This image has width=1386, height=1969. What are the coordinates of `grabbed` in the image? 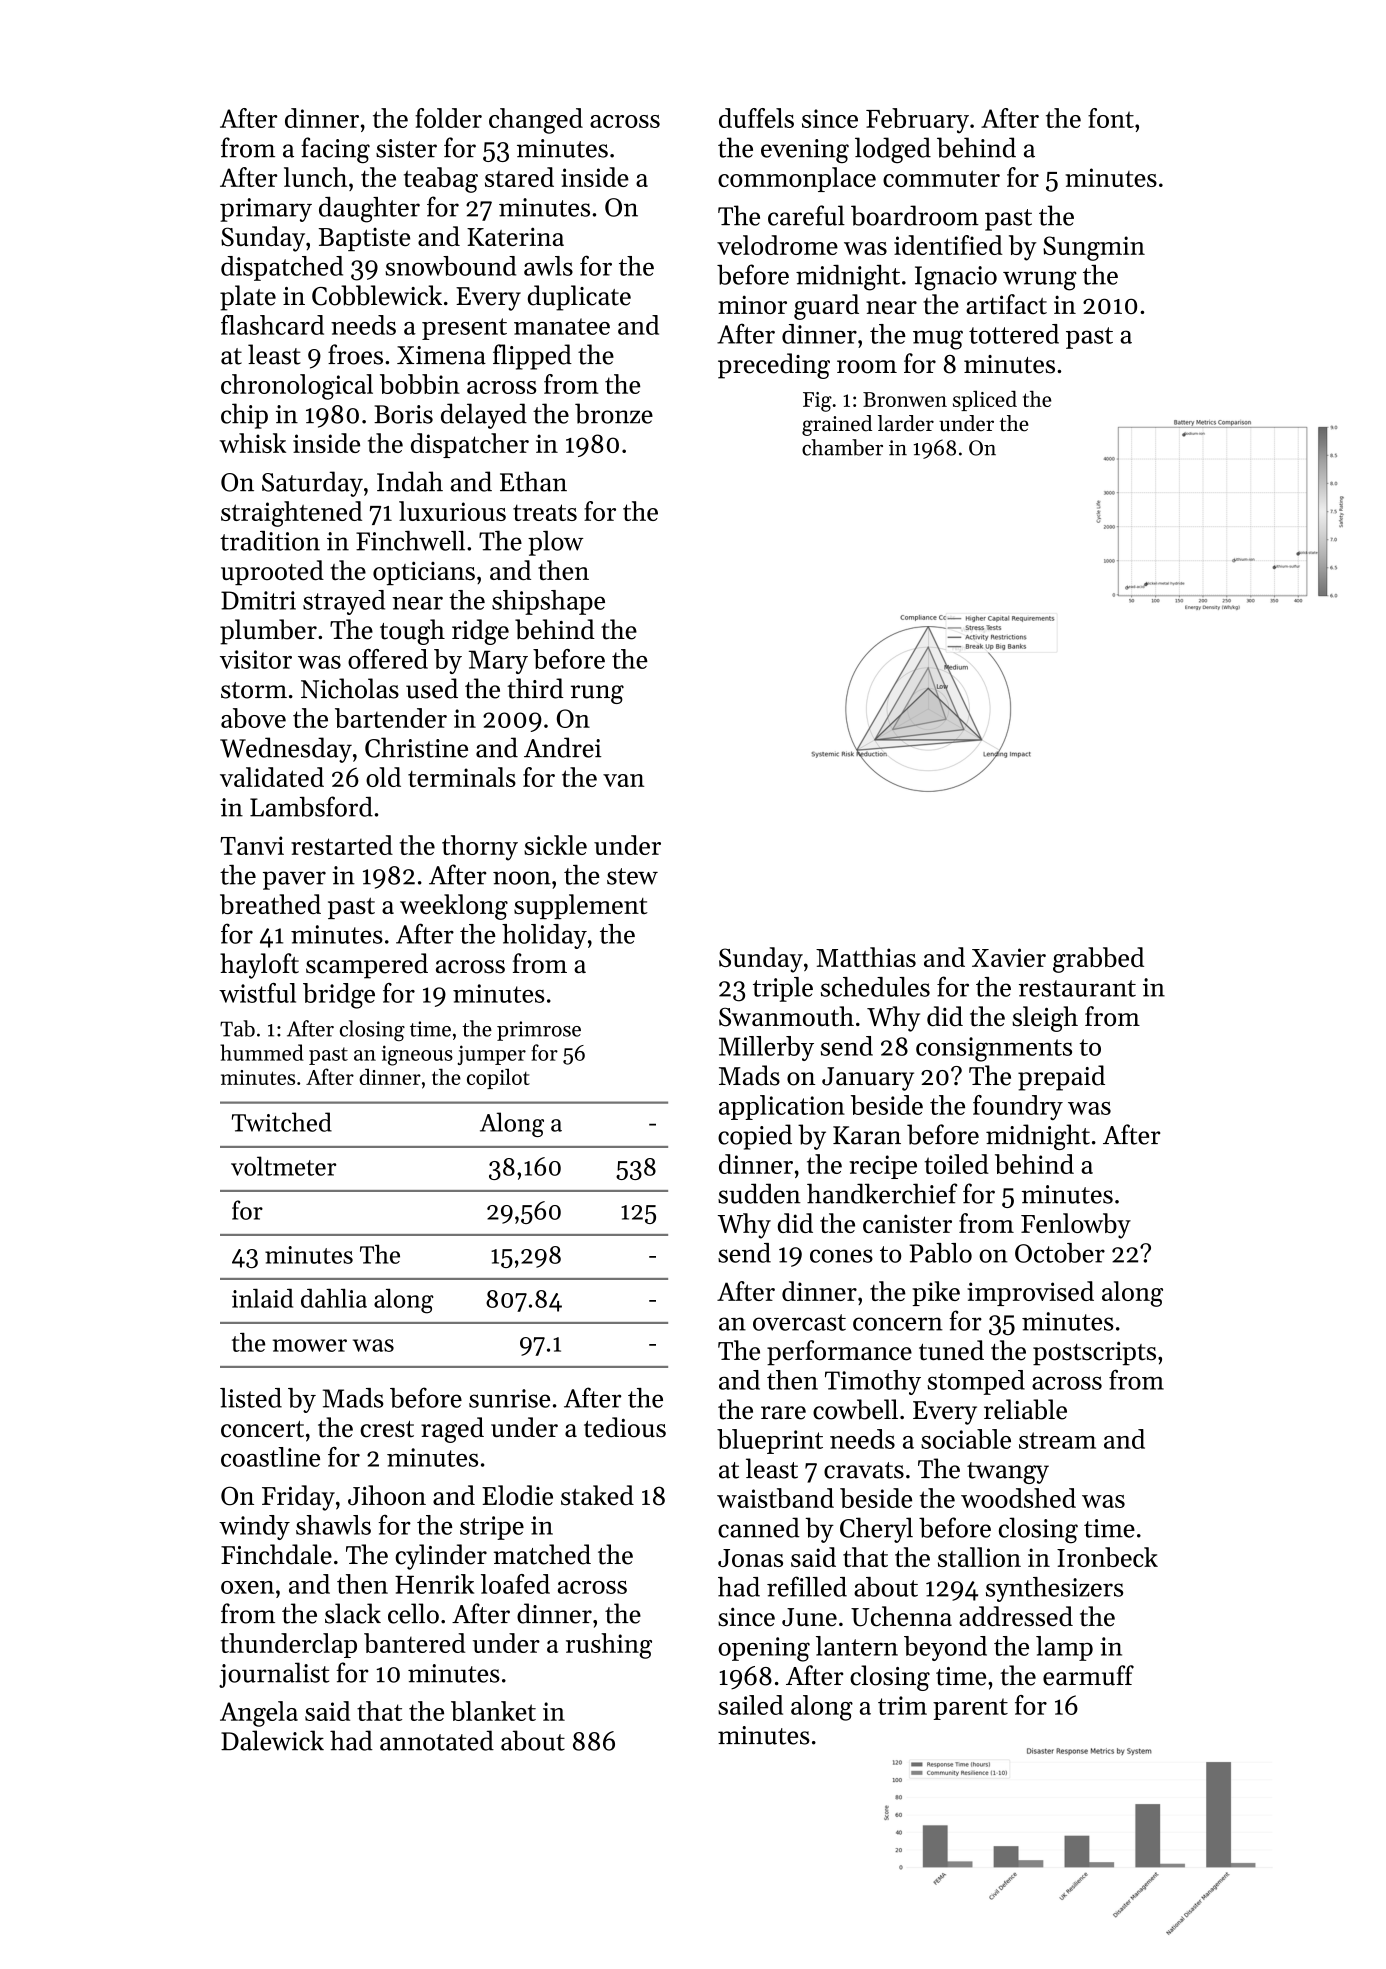 It's located at (1098, 960).
